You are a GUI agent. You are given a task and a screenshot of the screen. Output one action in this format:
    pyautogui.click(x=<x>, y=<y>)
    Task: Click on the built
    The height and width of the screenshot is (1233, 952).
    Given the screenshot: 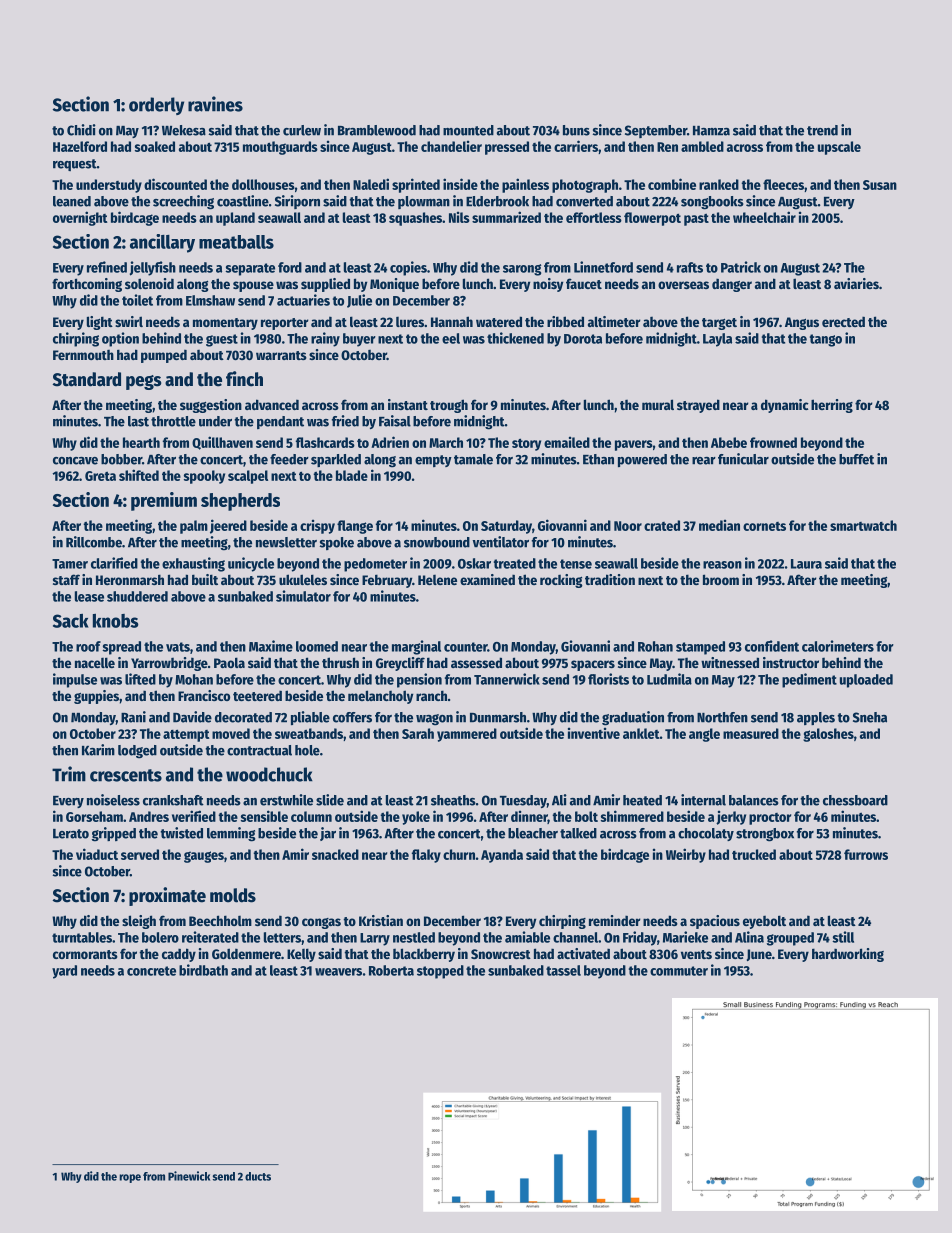 What is the action you would take?
    pyautogui.click(x=205, y=579)
